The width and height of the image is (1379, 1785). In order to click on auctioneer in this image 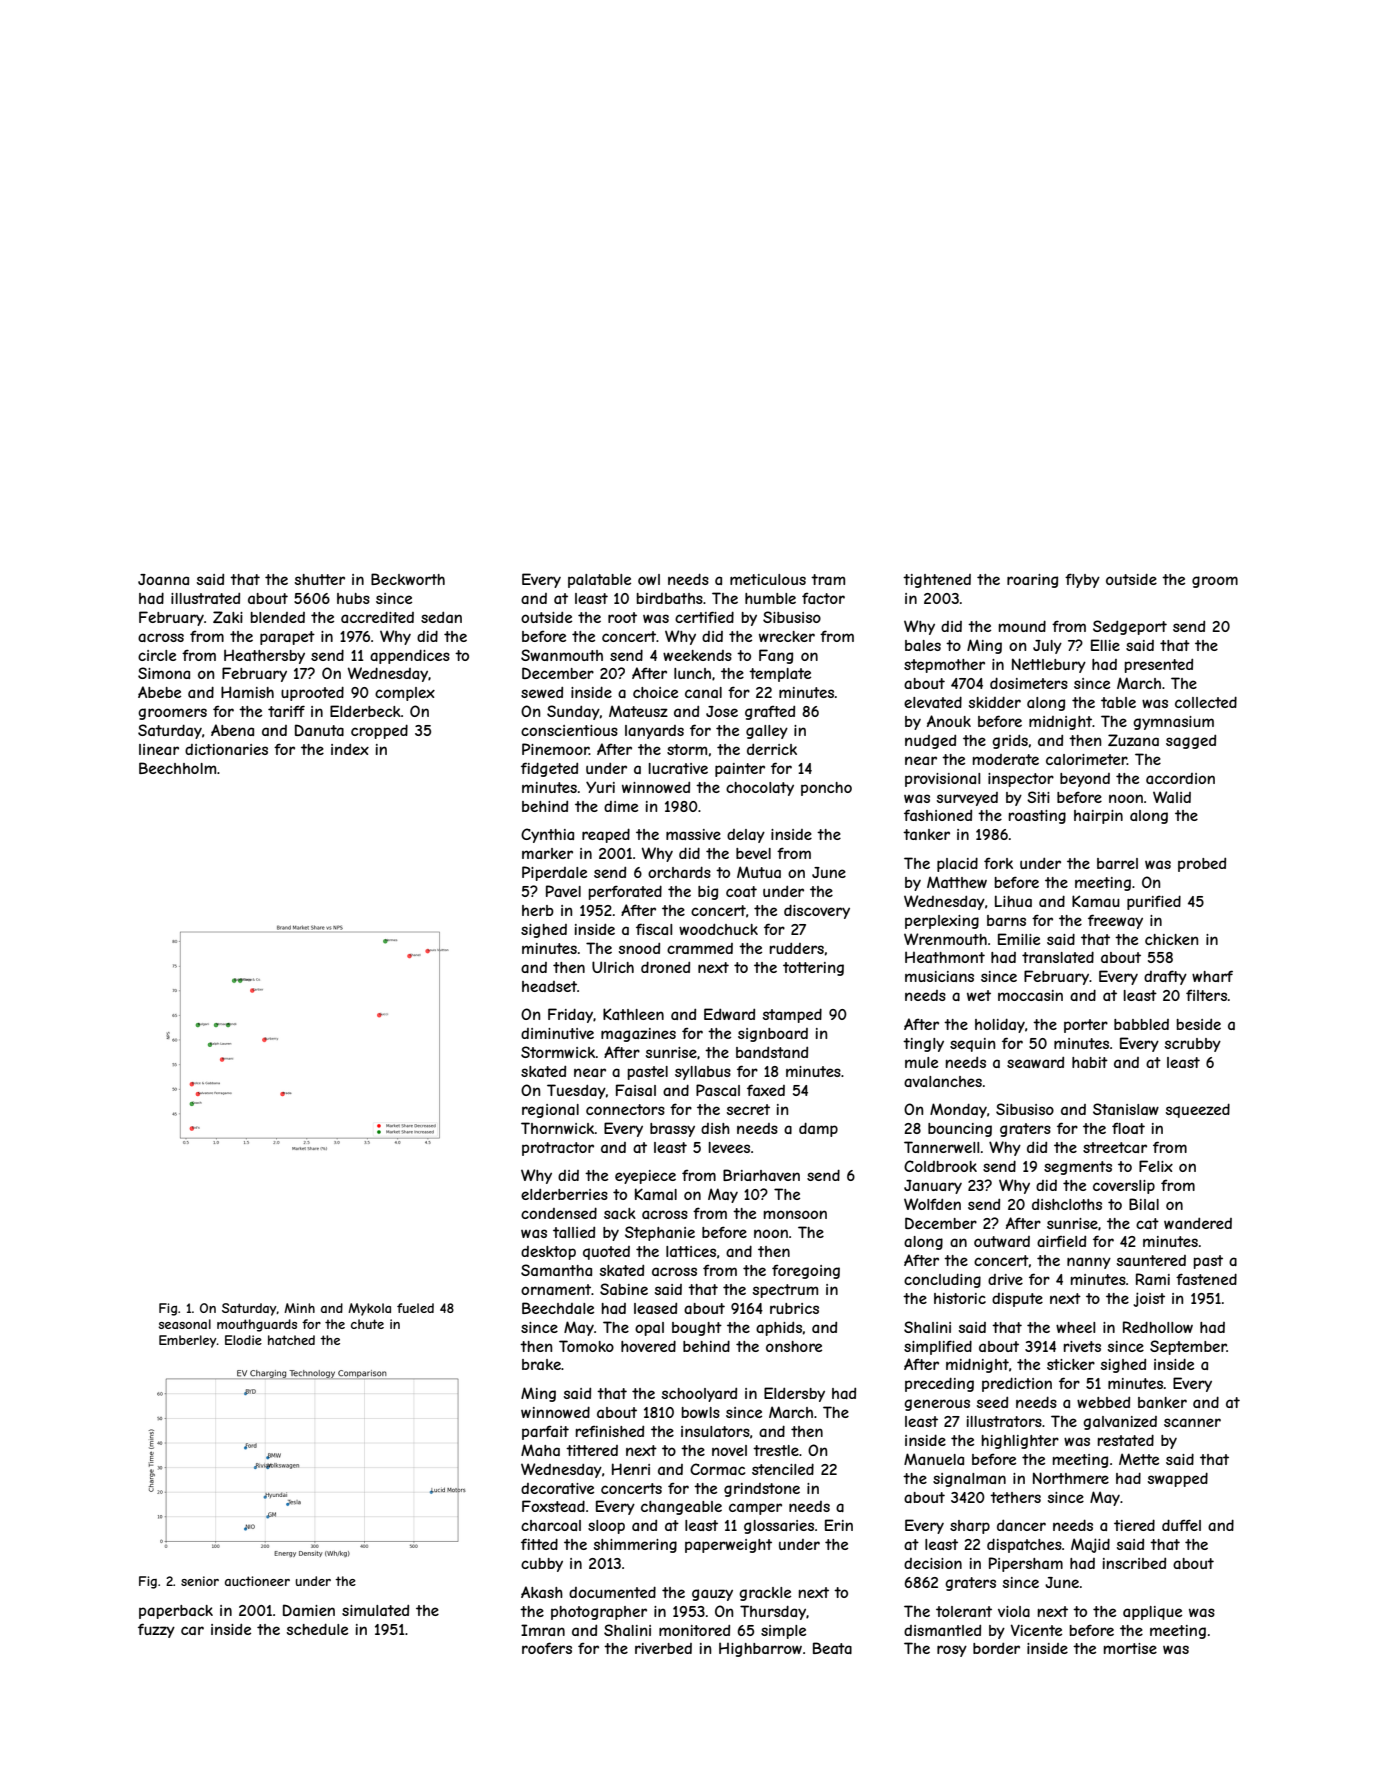, I will do `click(257, 1581)`.
